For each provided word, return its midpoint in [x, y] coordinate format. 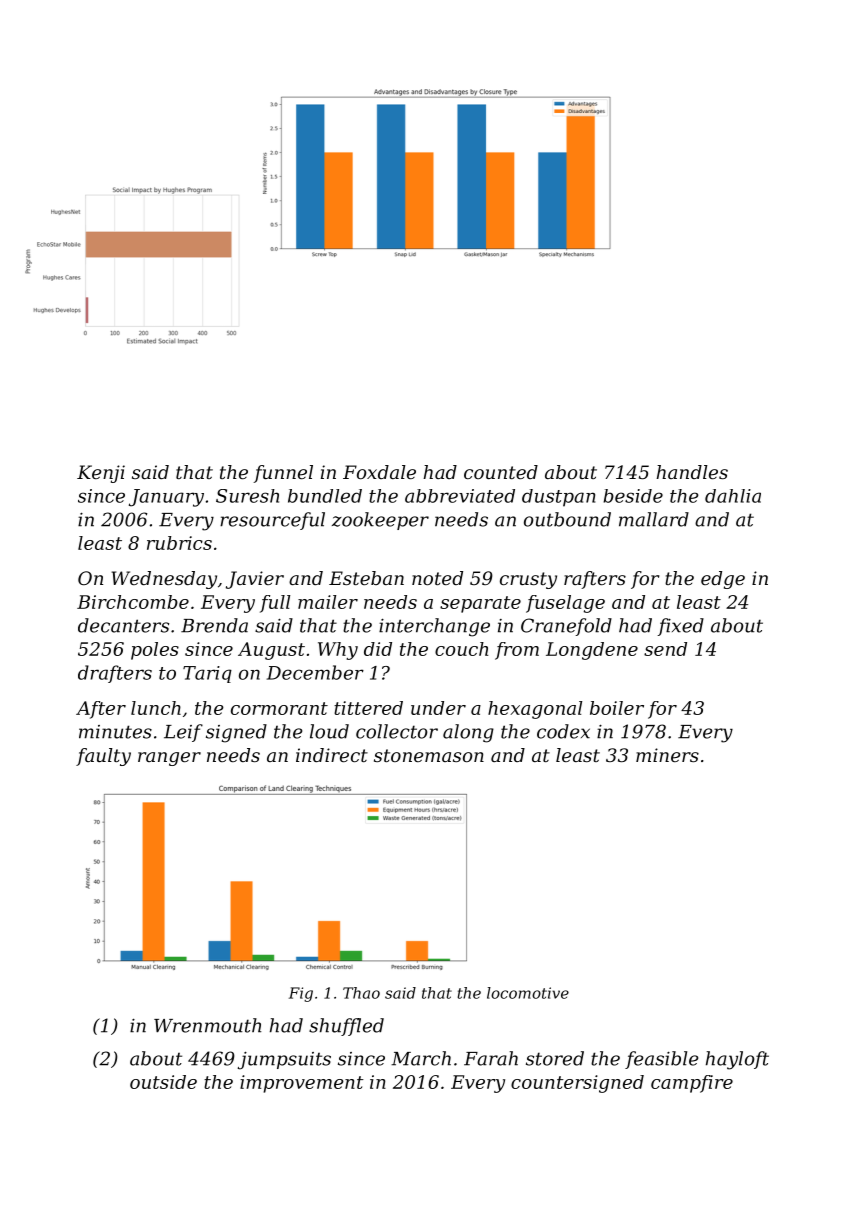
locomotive [528, 993]
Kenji [101, 474]
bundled [325, 496]
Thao [361, 993]
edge [723, 580]
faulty [103, 757]
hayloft [737, 1060]
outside [163, 1082]
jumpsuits [284, 1060]
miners [667, 755]
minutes [115, 732]
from [517, 651]
